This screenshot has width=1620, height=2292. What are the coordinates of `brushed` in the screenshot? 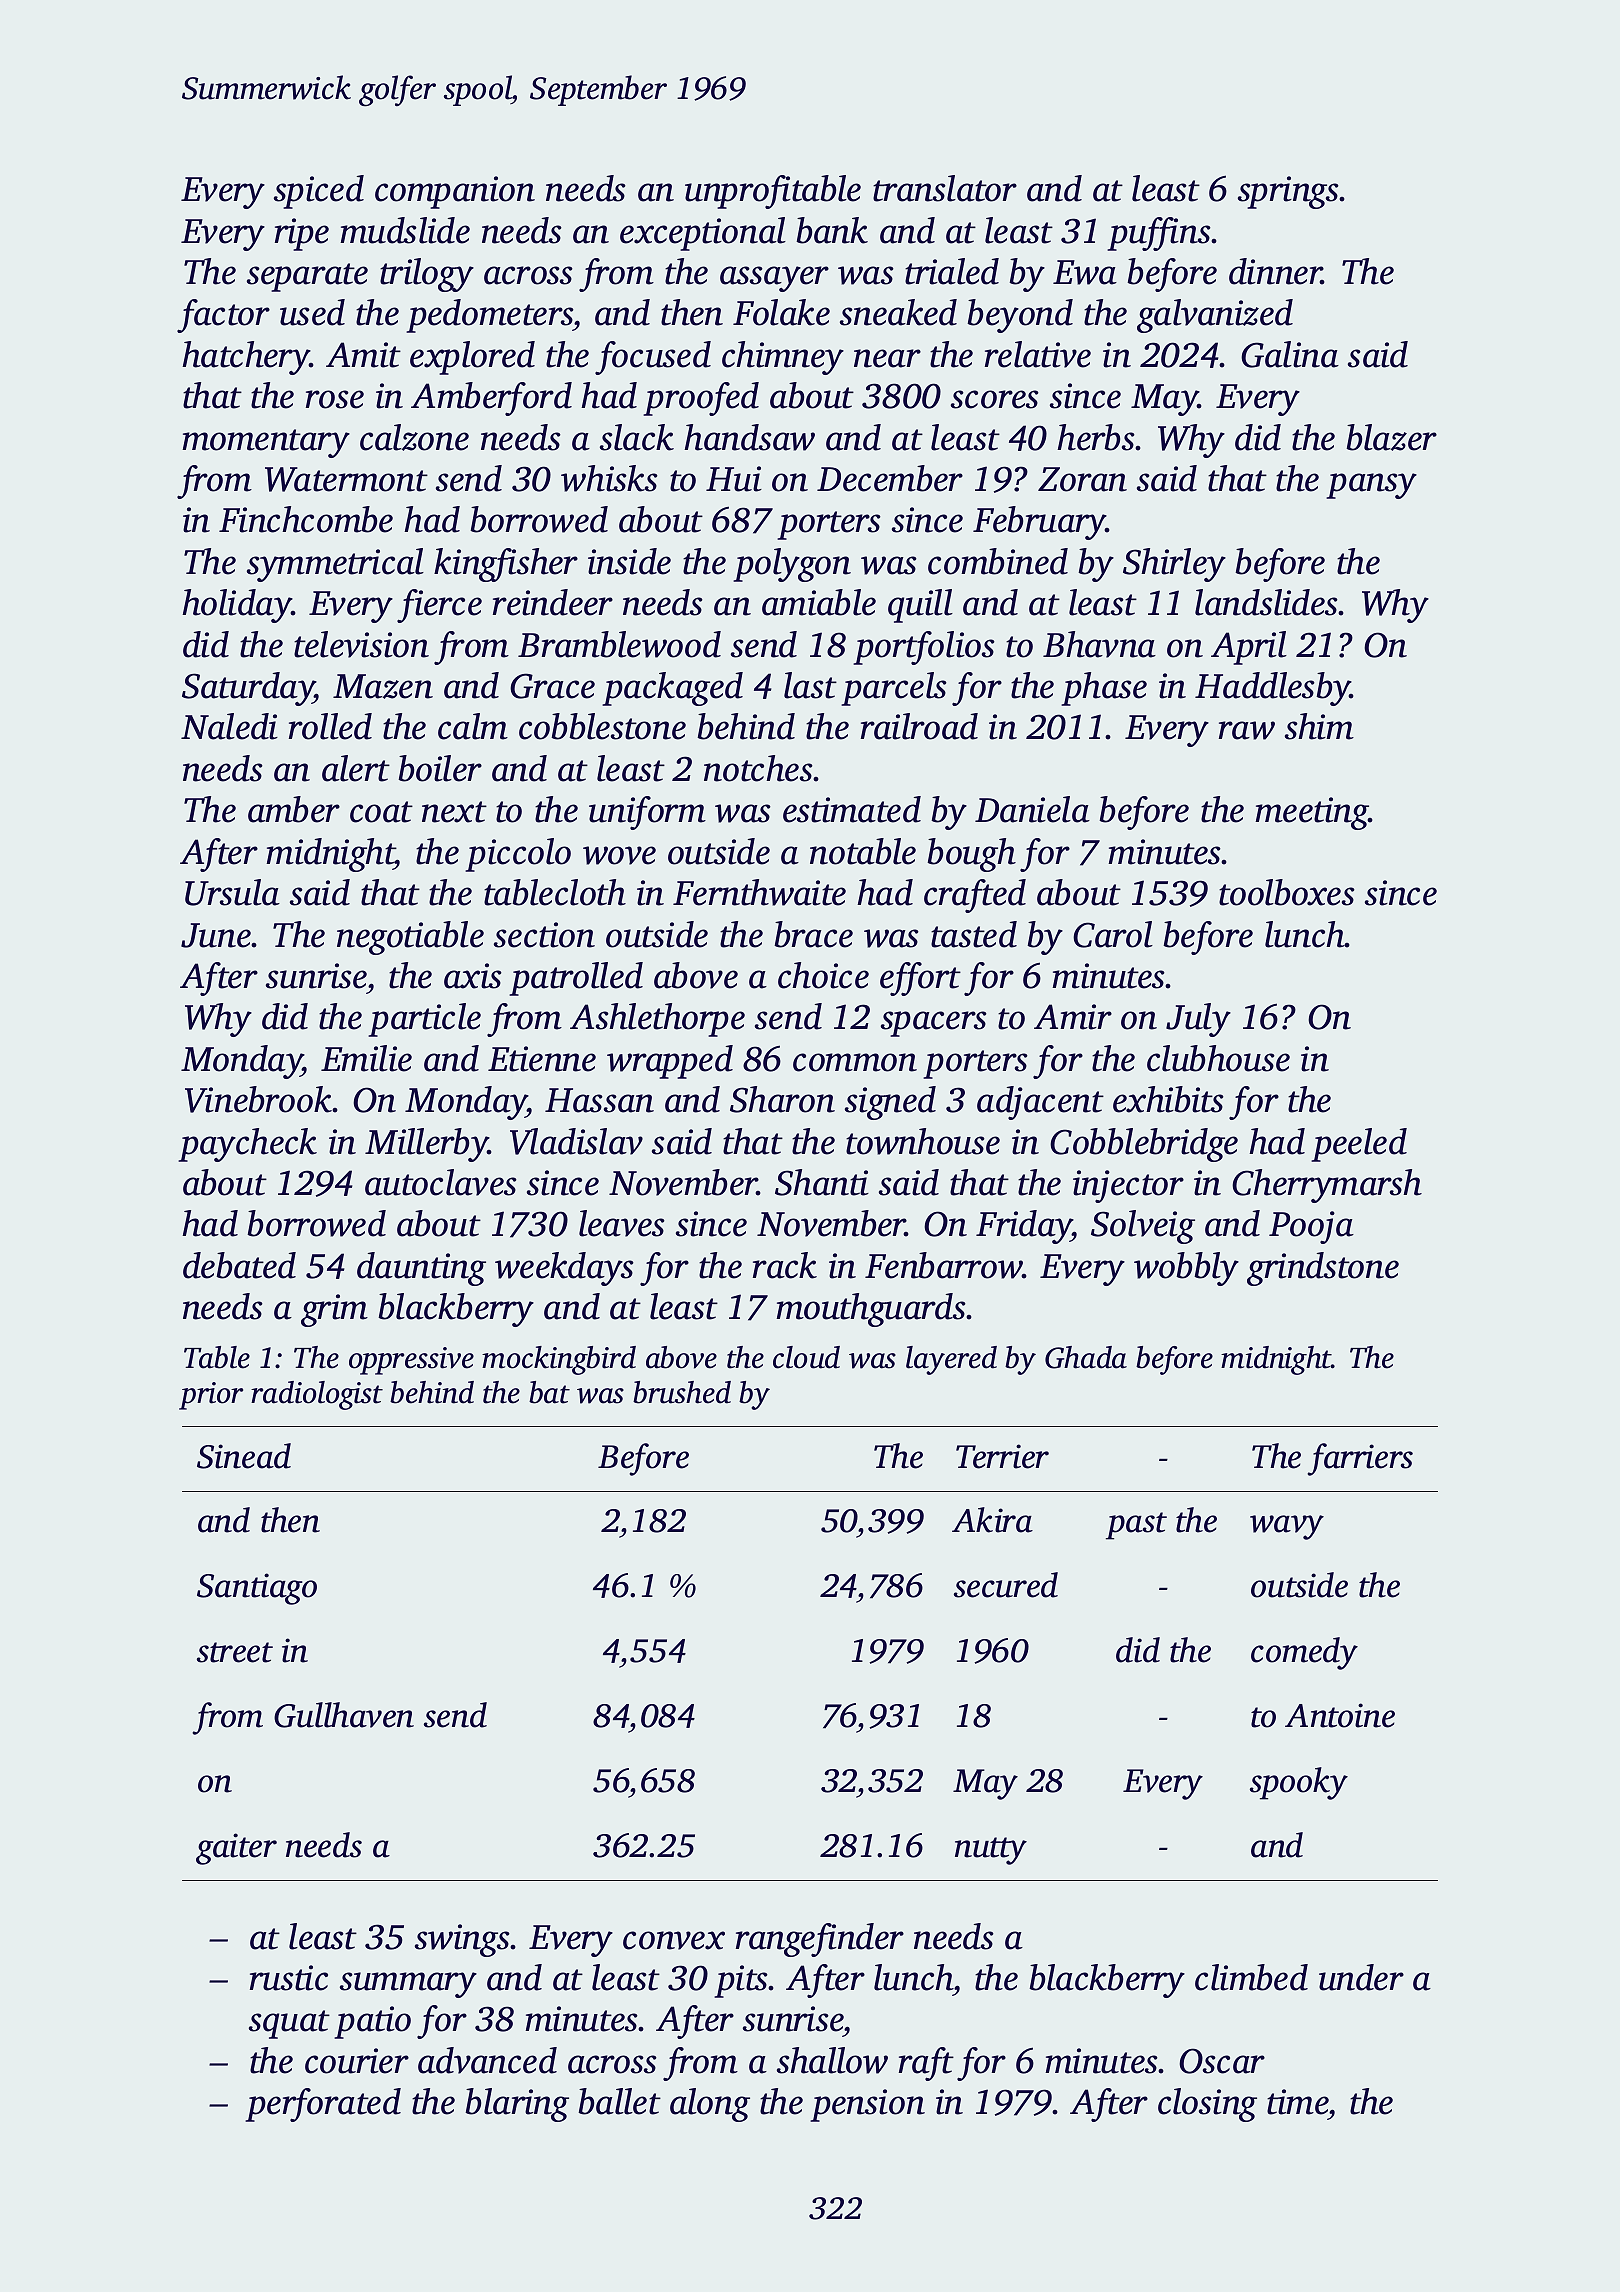 It's located at (682, 1392).
